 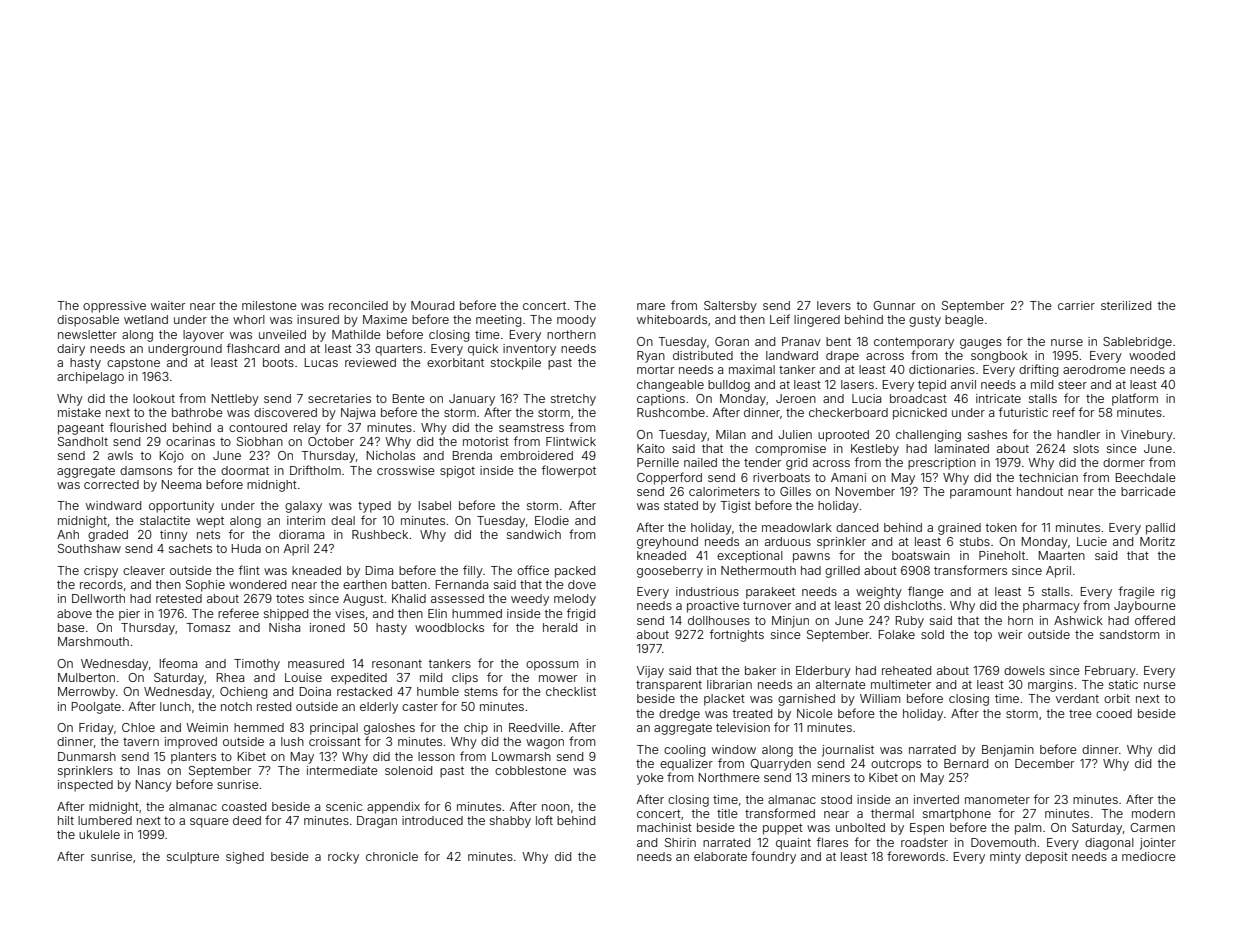 I want to click on foundry, so click(x=773, y=857).
